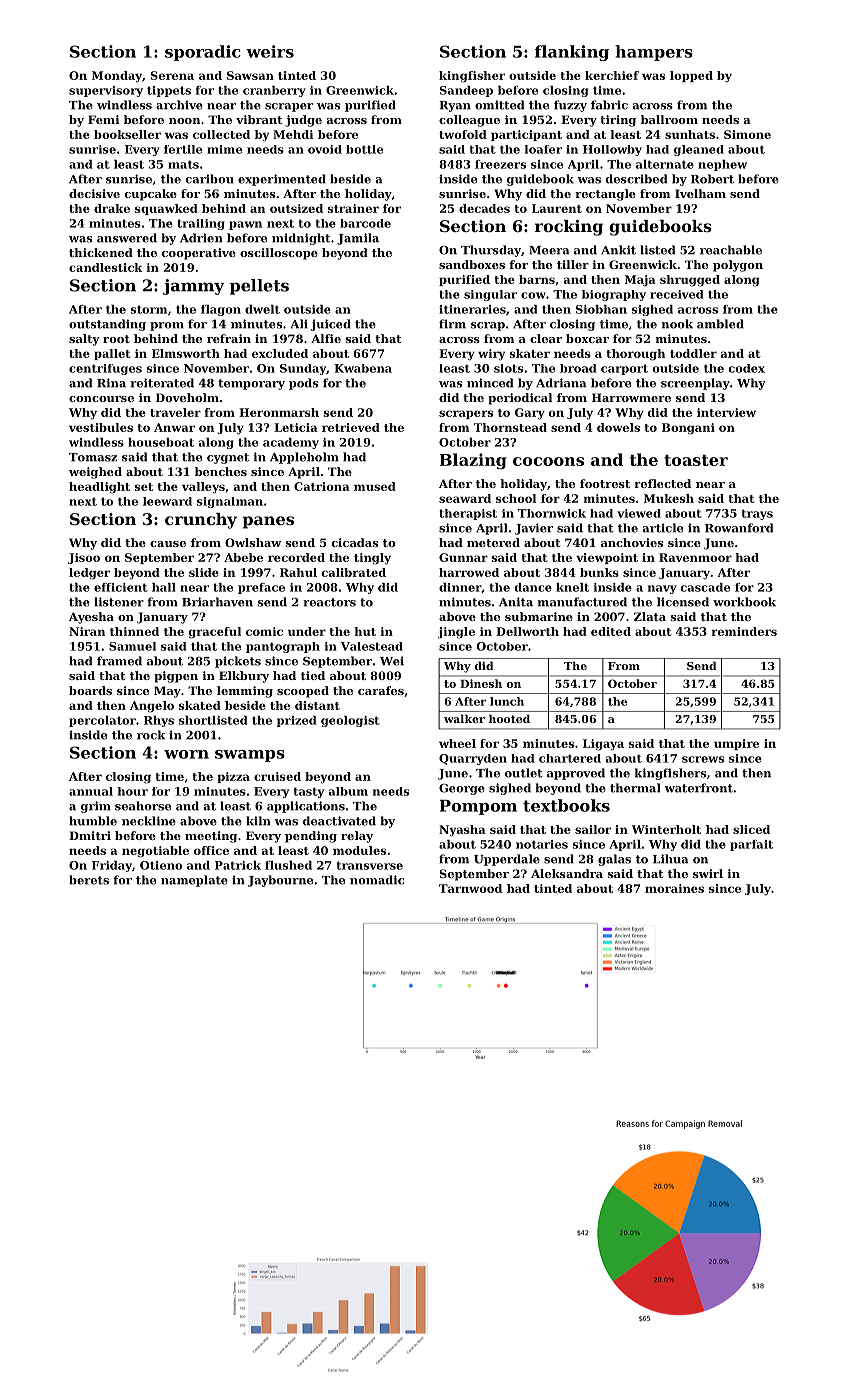 The image size is (849, 1400). I want to click on percolator, so click(102, 721).
